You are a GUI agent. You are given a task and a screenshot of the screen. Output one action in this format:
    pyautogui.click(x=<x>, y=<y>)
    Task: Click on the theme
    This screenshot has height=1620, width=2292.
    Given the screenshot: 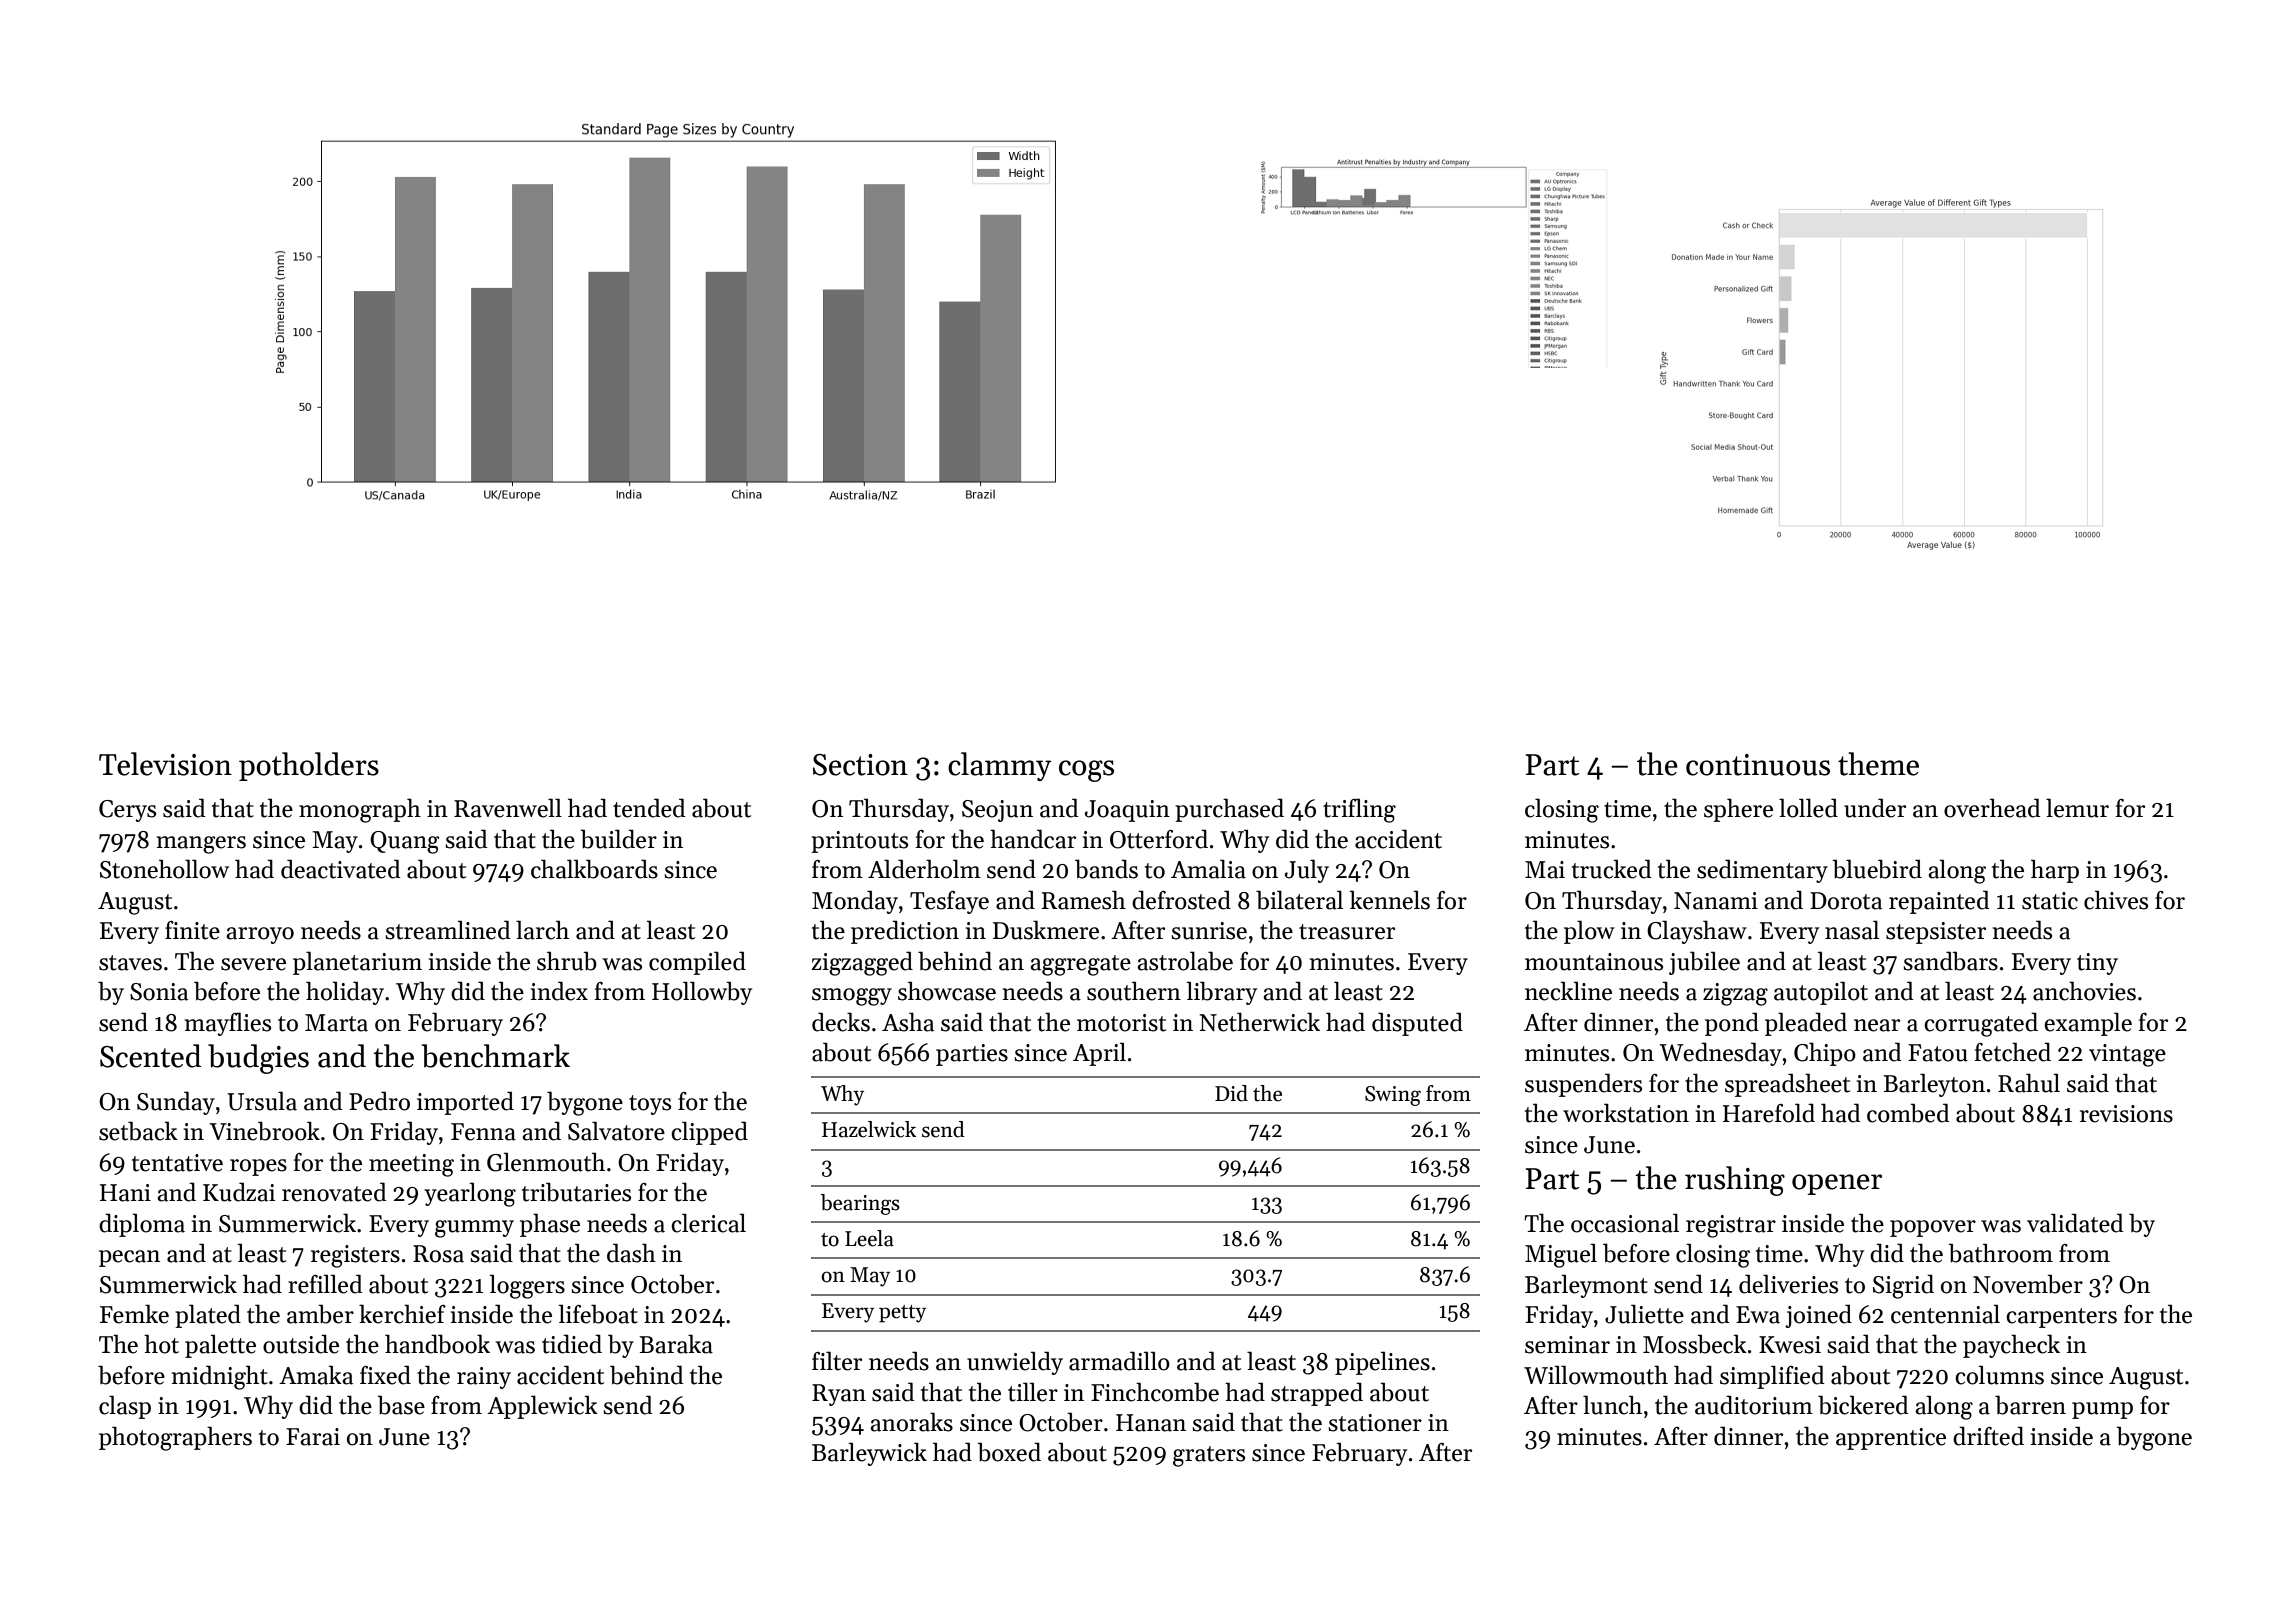 What is the action you would take?
    pyautogui.click(x=1878, y=764)
